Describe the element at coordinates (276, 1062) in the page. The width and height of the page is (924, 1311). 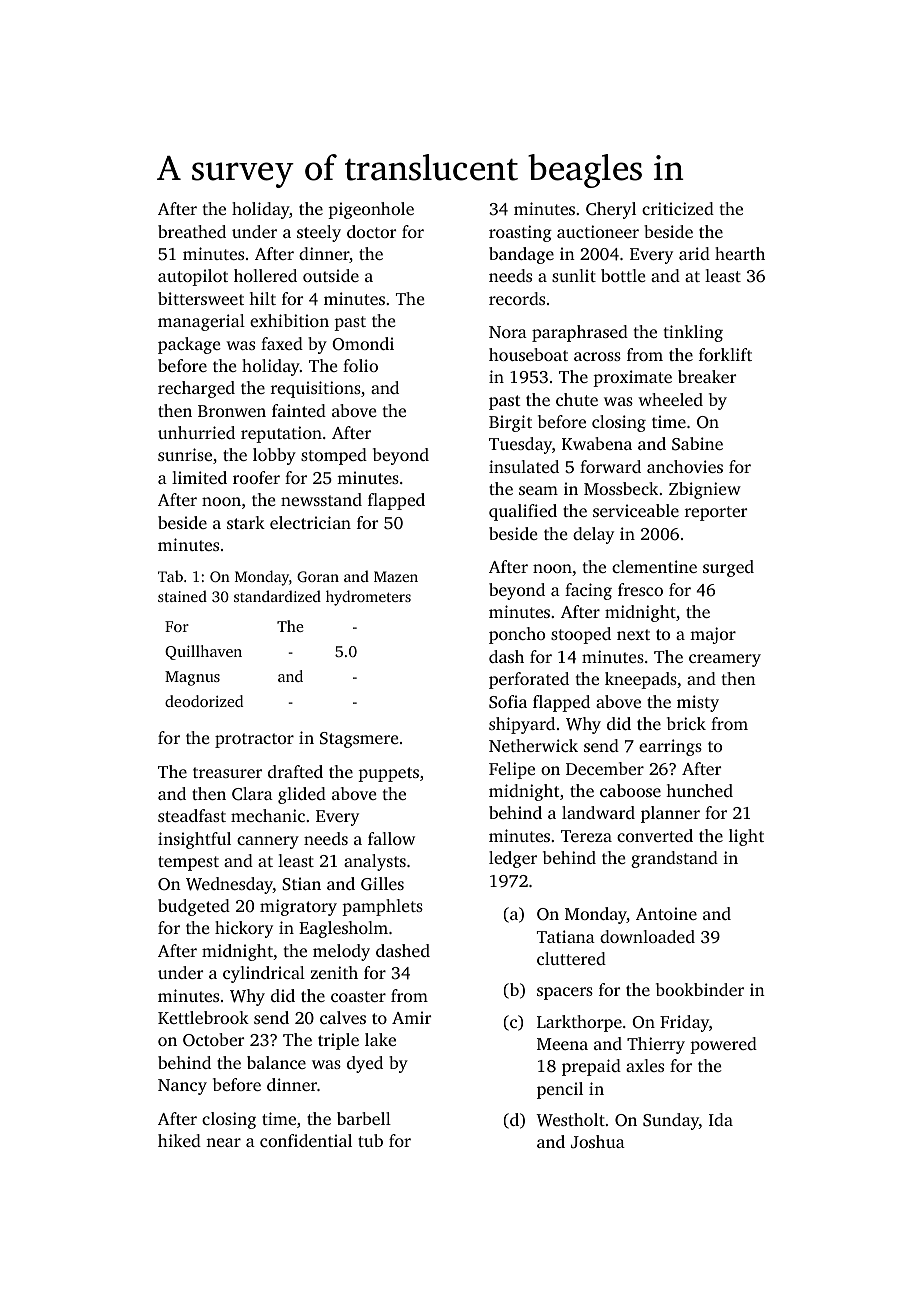
I see `balance` at that location.
